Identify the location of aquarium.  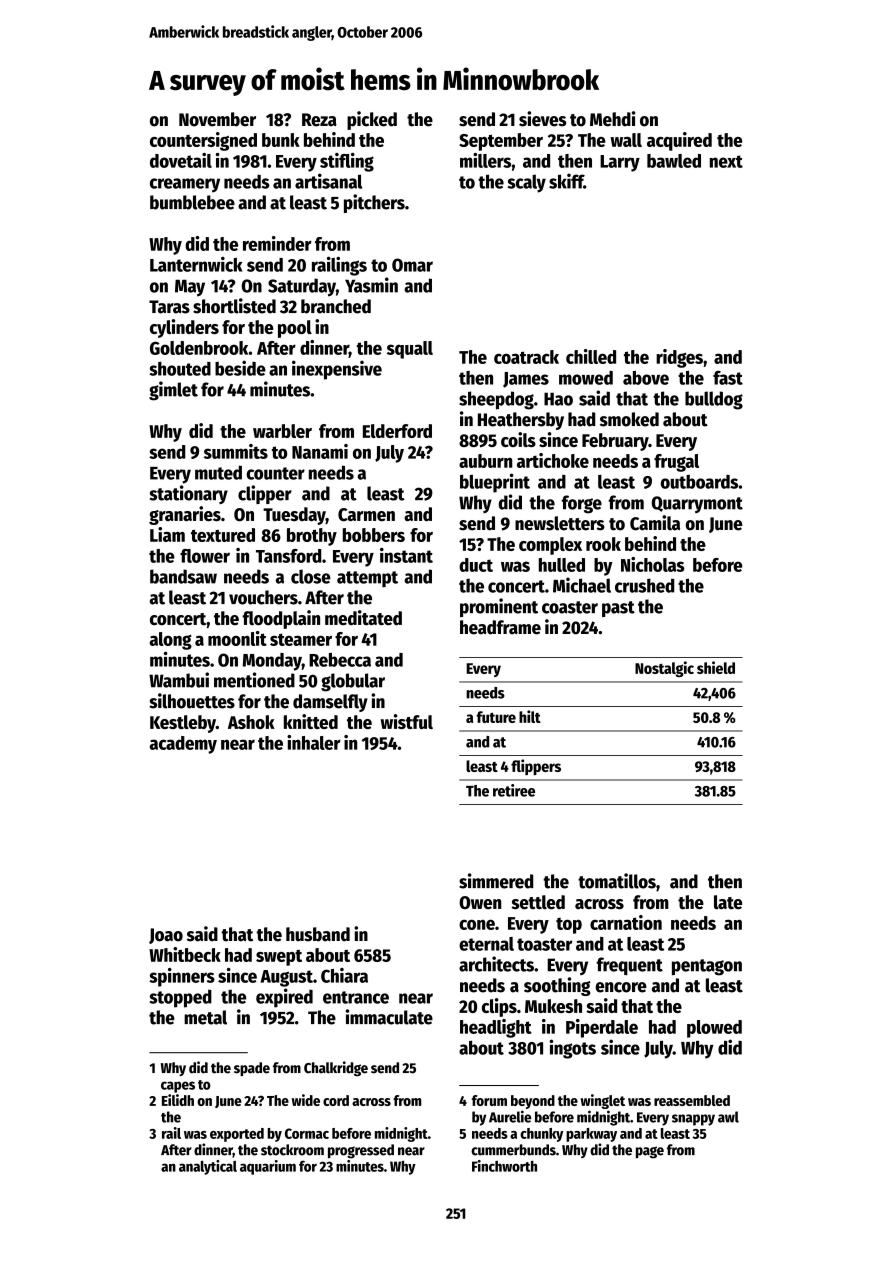
(268, 1167).
